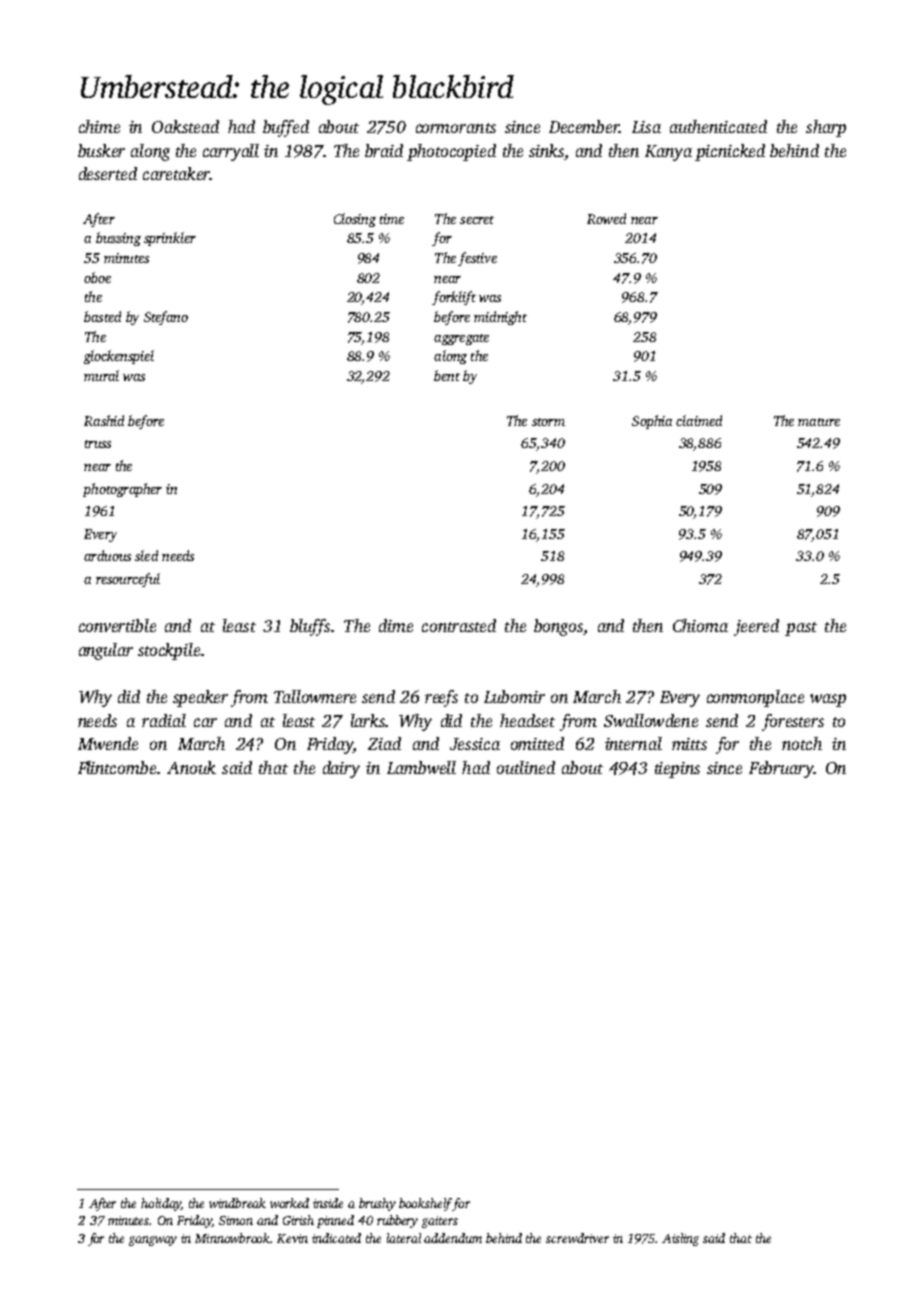 The width and height of the screenshot is (924, 1308). I want to click on sprinkler, so click(170, 239).
